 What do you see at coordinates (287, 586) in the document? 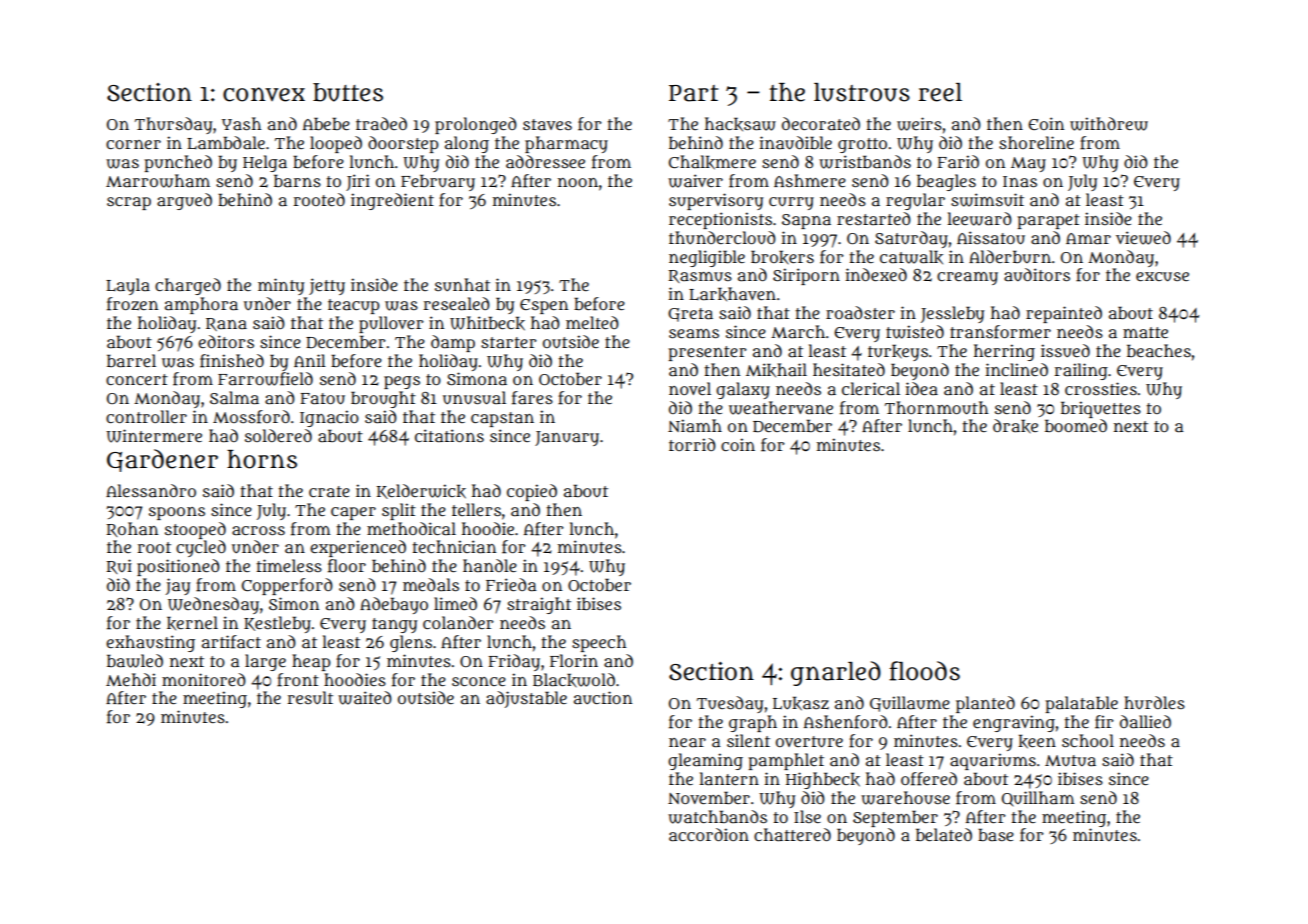
I see `Copperford` at bounding box center [287, 586].
